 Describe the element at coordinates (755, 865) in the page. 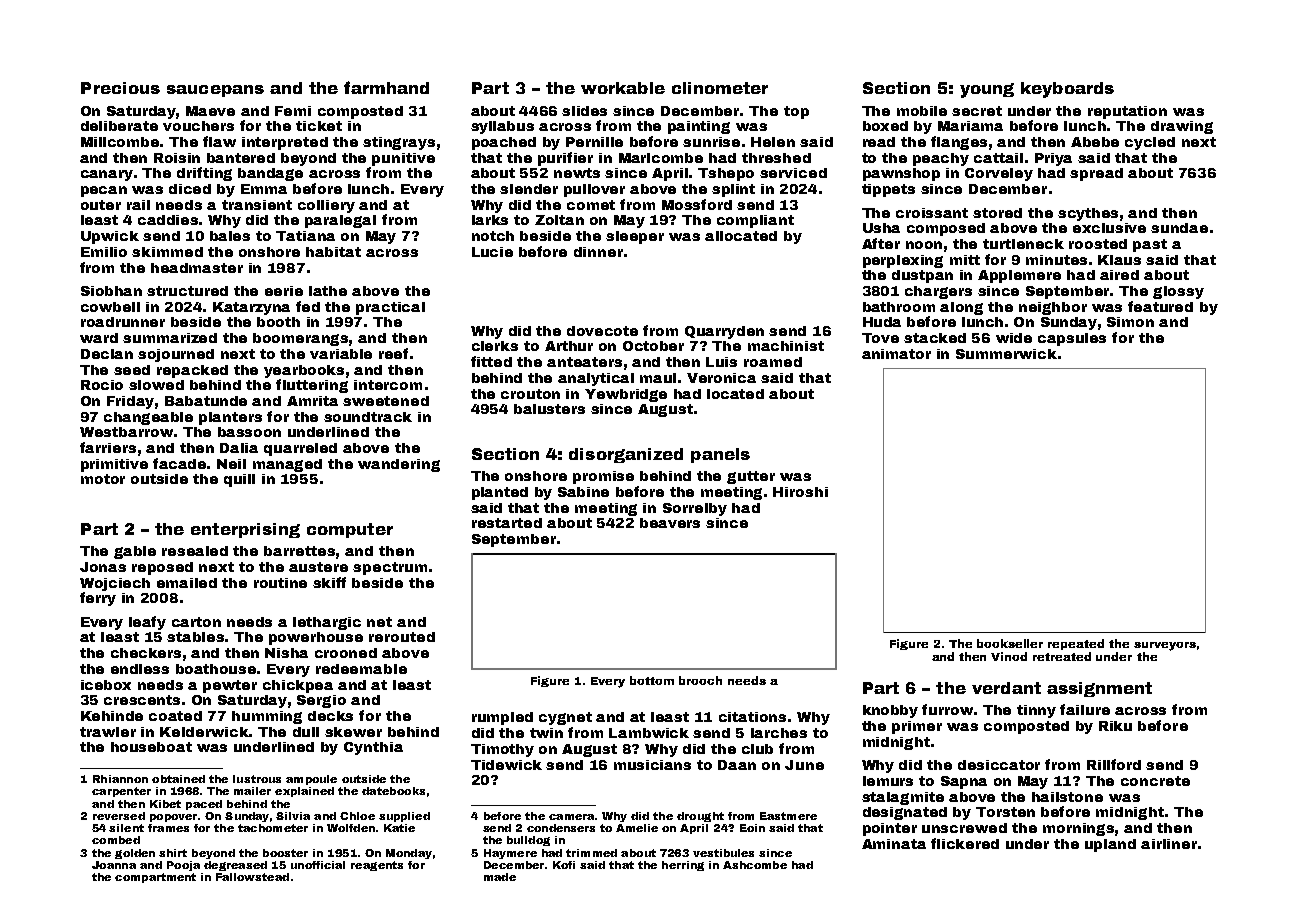

I see `Ashcombe` at that location.
